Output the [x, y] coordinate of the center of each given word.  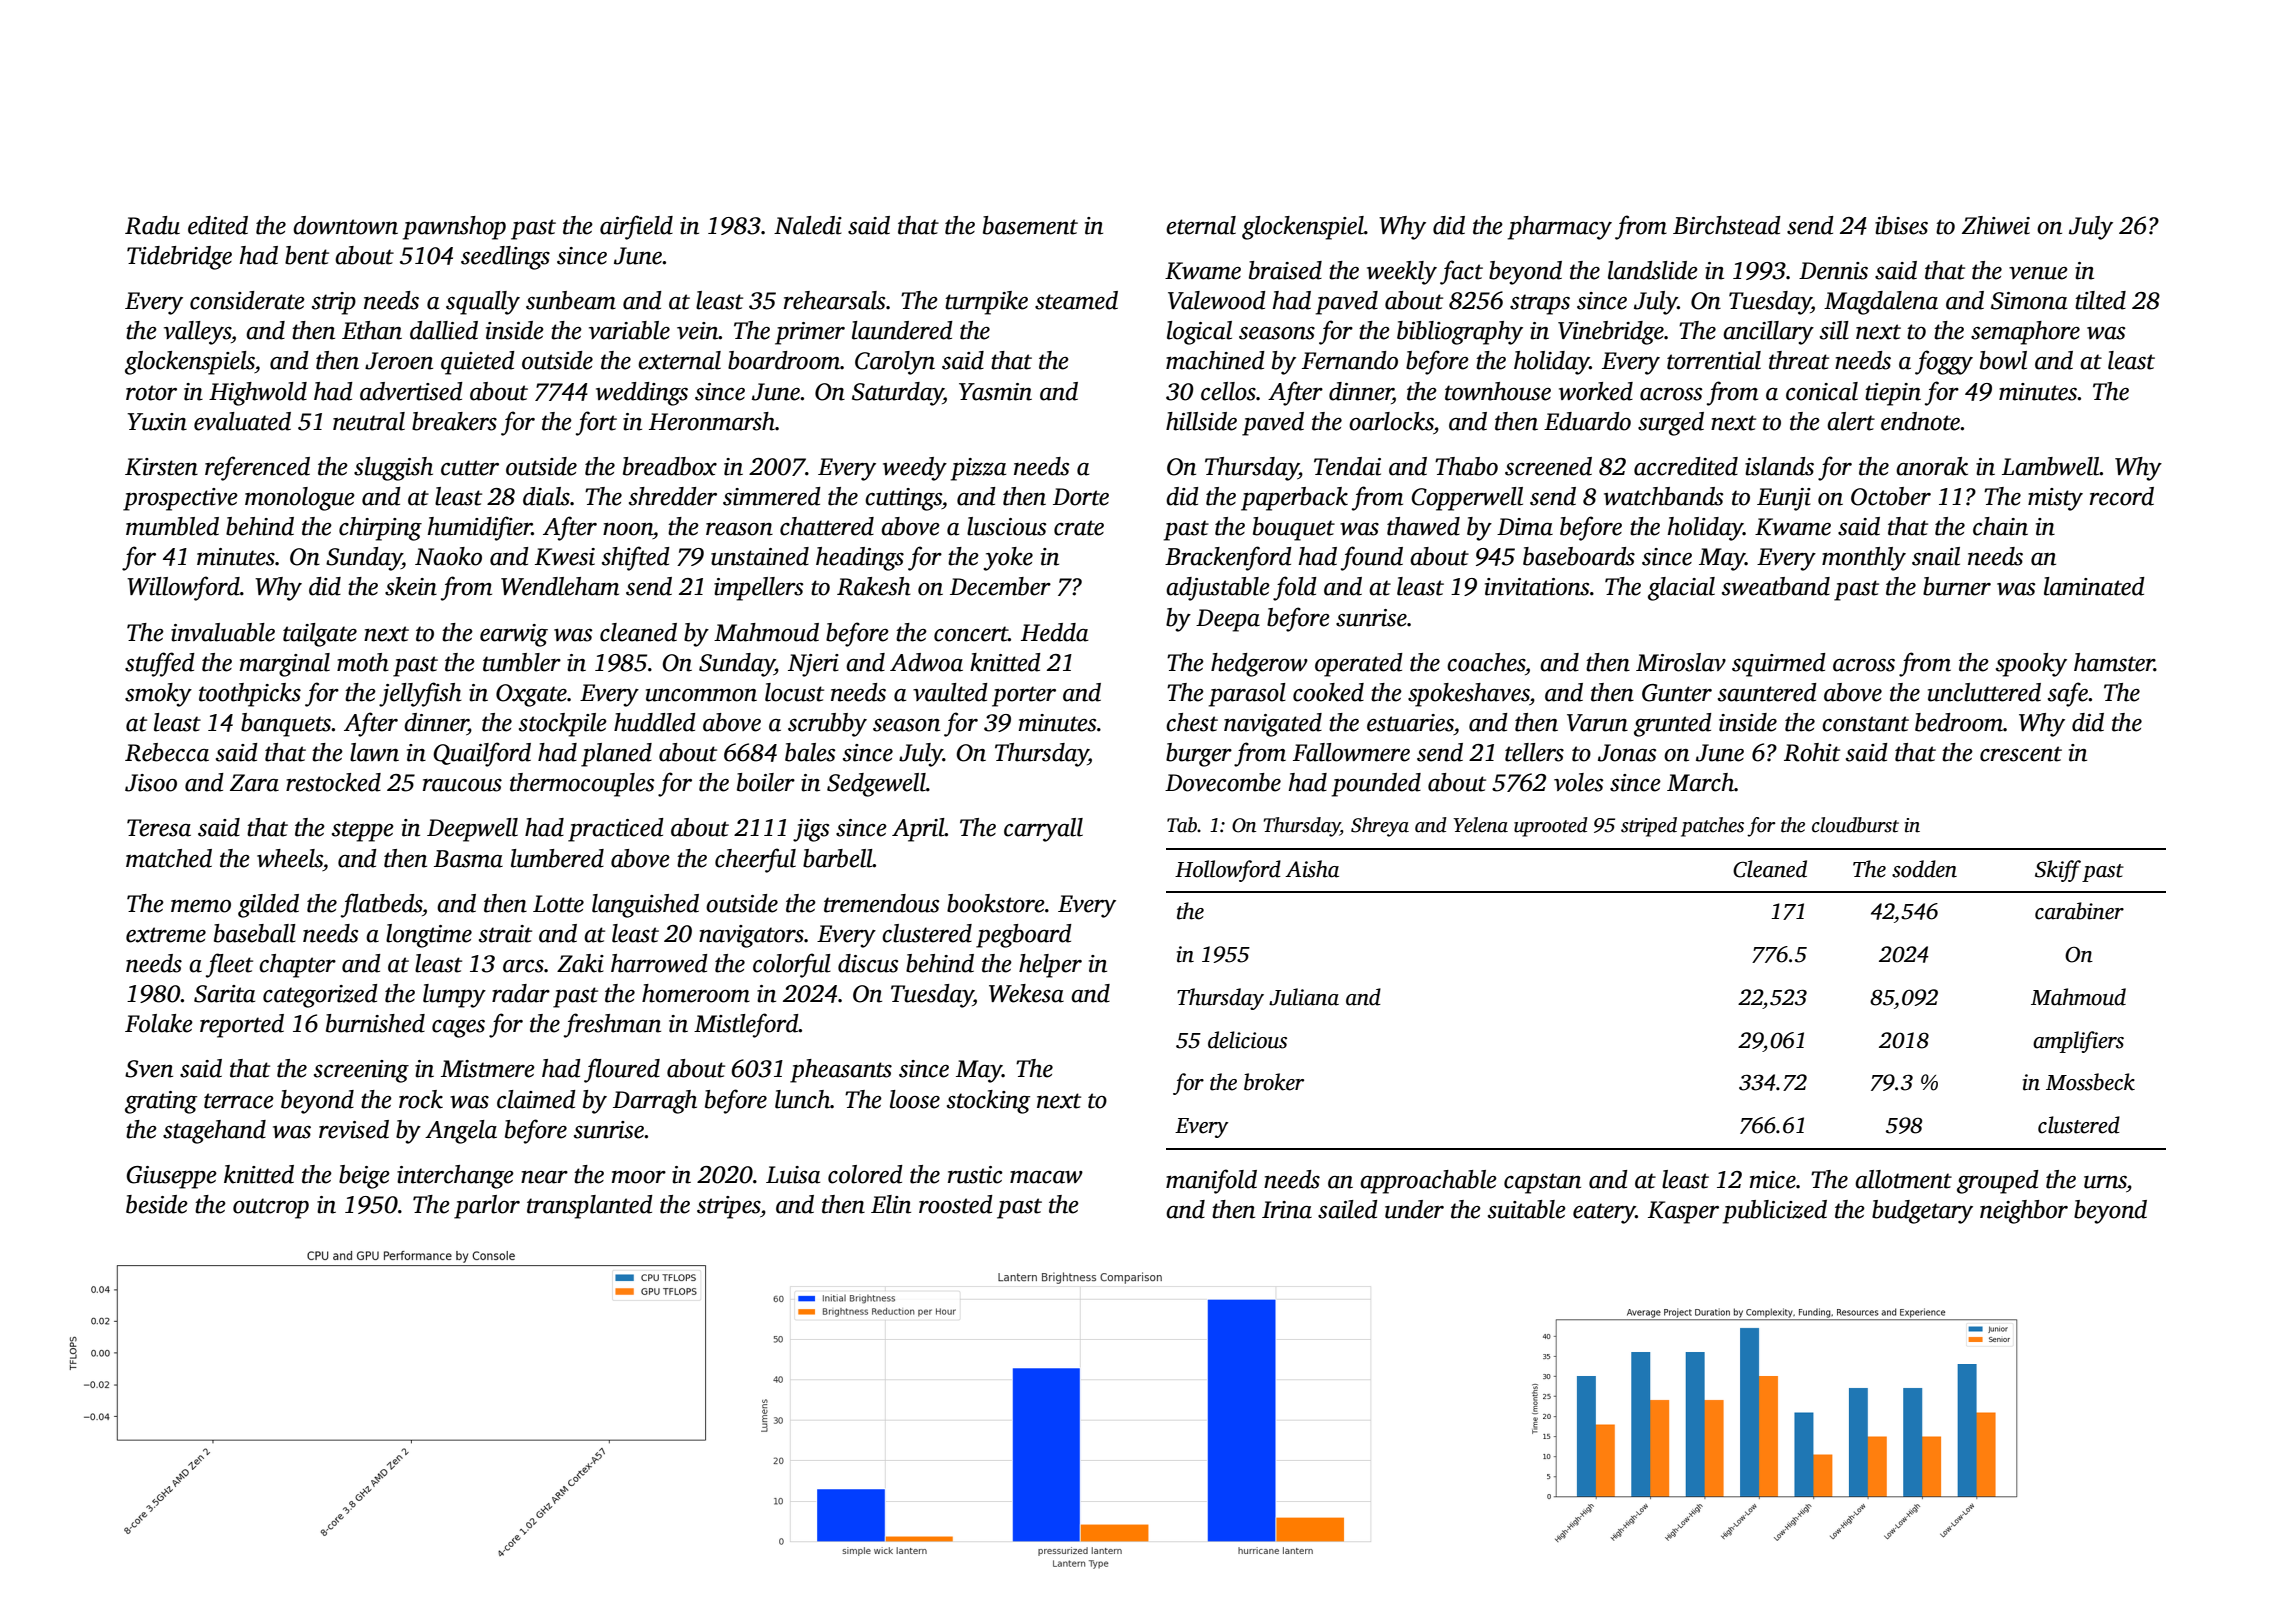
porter [1024, 696]
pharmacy [1560, 228]
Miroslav [1681, 662]
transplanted [590, 1207]
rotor [151, 393]
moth [363, 662]
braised [1285, 270]
